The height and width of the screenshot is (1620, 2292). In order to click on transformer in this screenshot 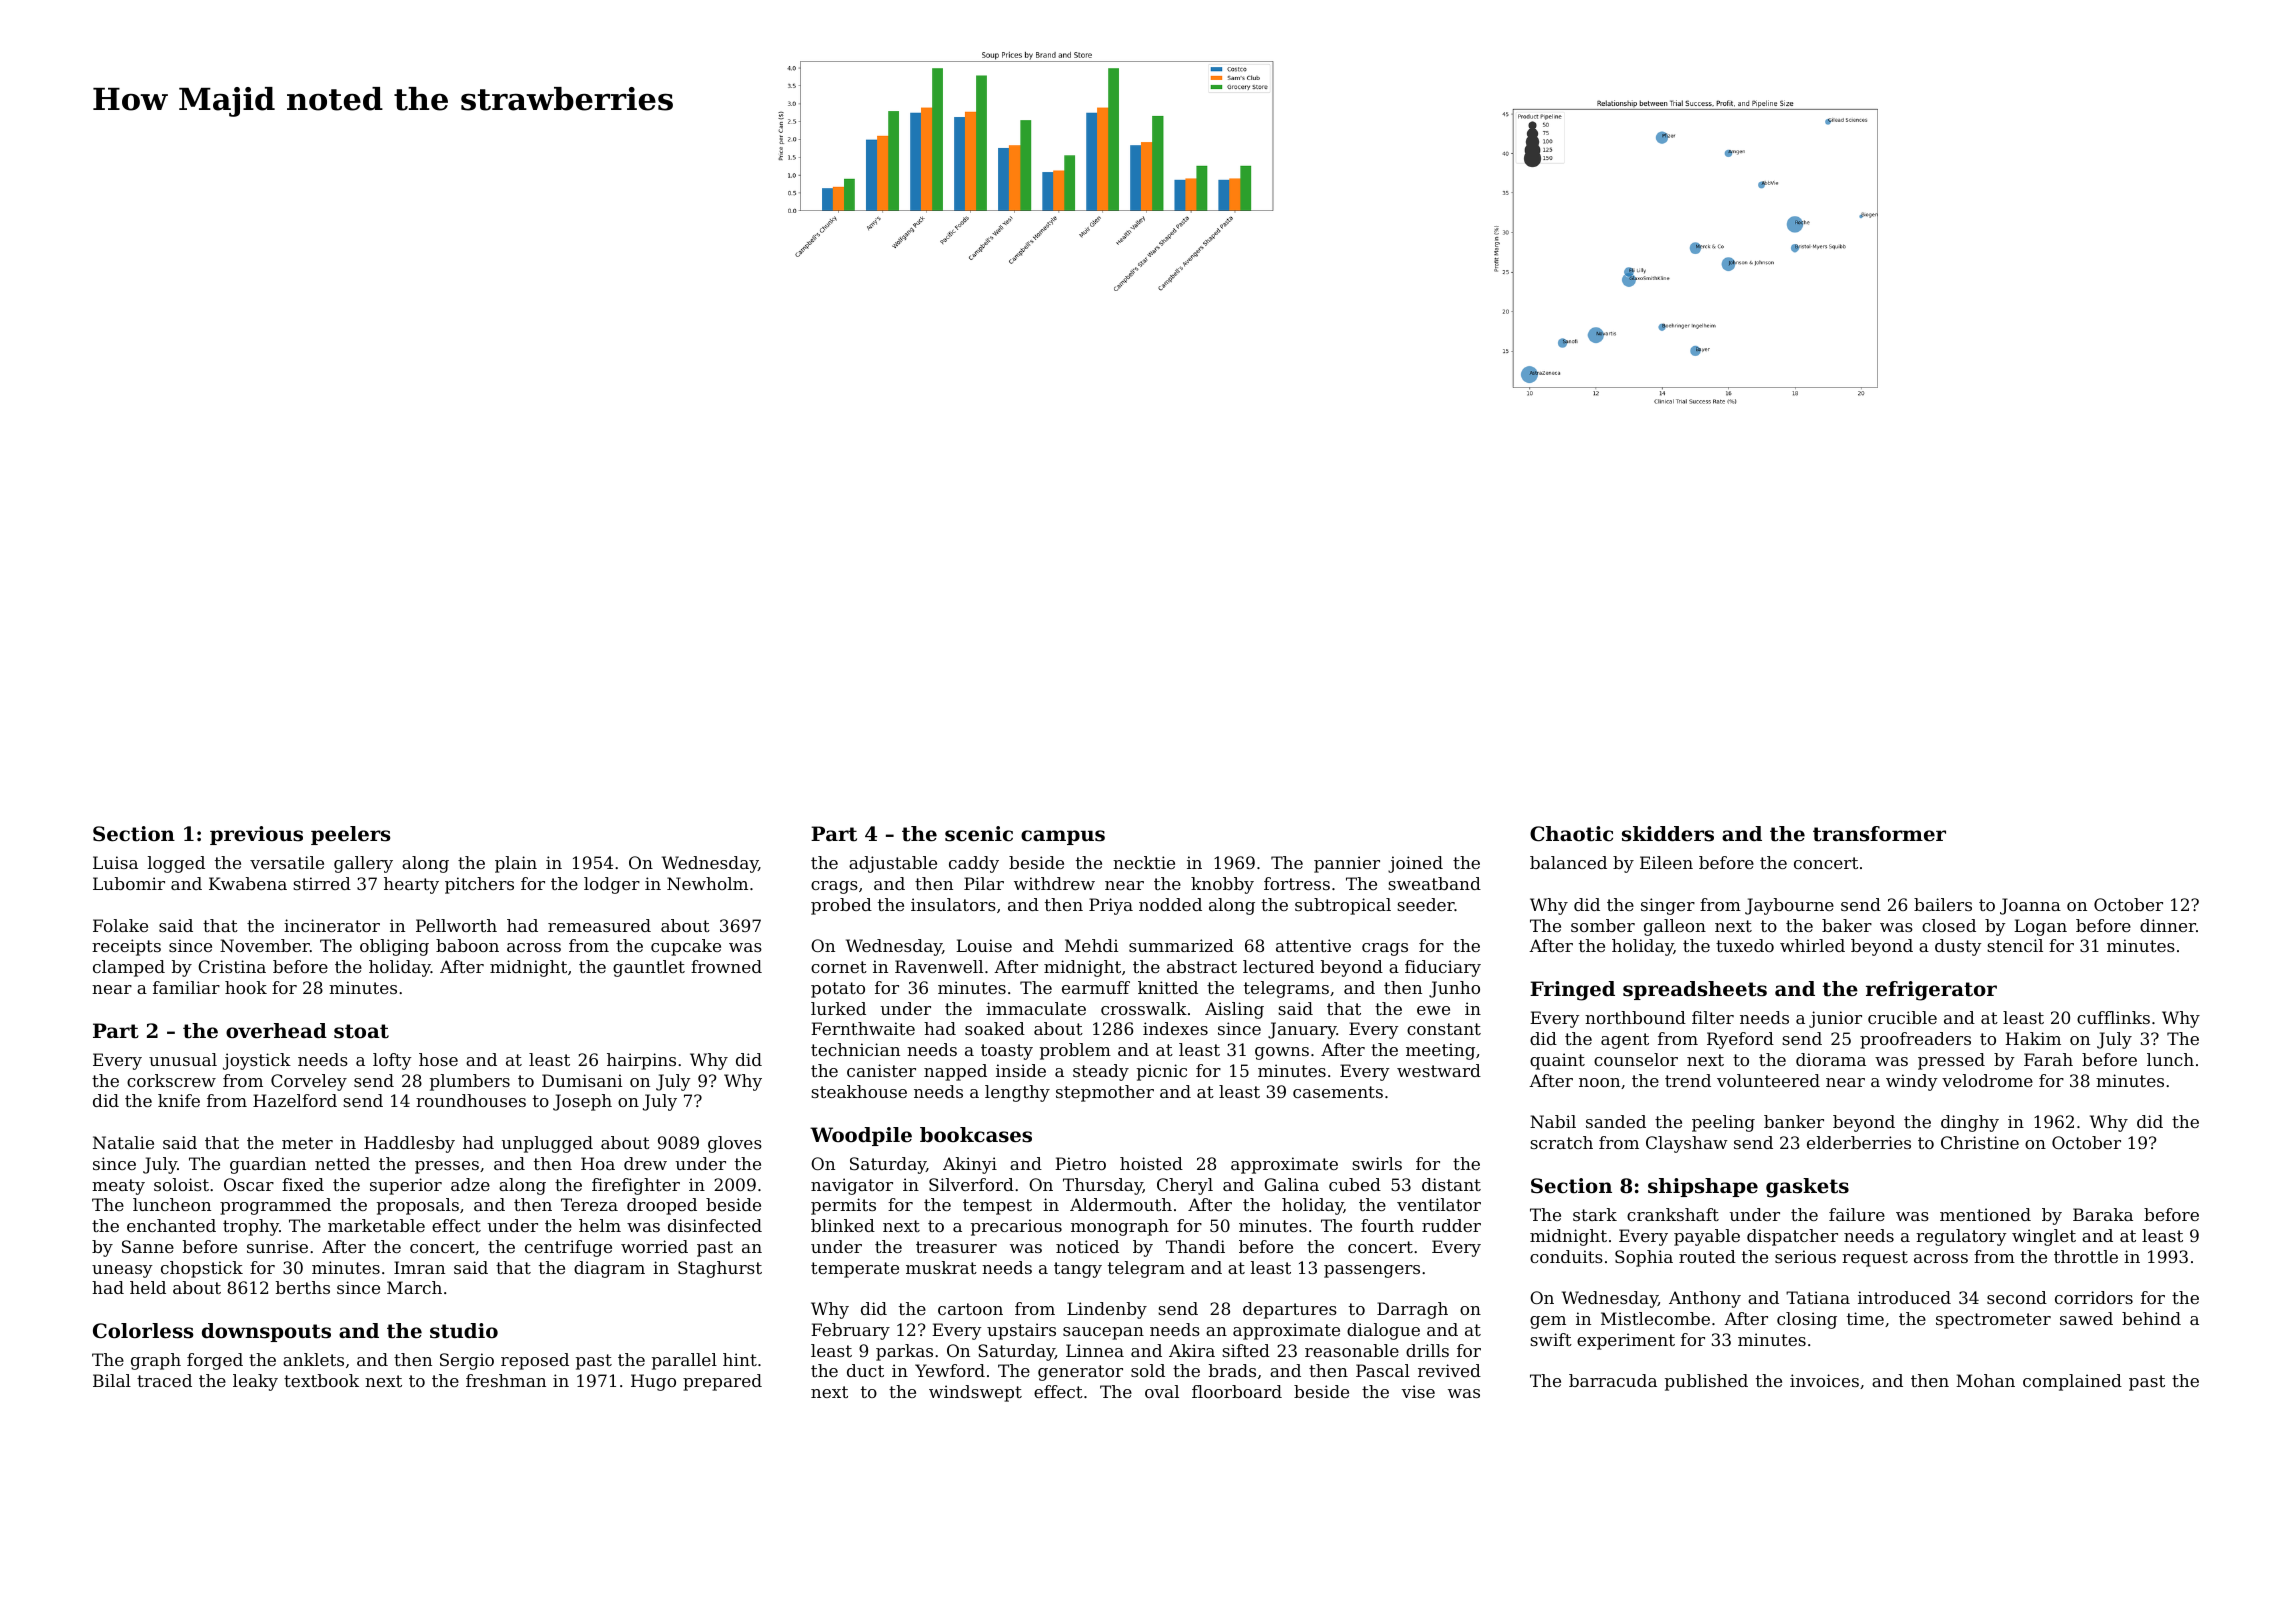, I will do `click(1879, 834)`.
